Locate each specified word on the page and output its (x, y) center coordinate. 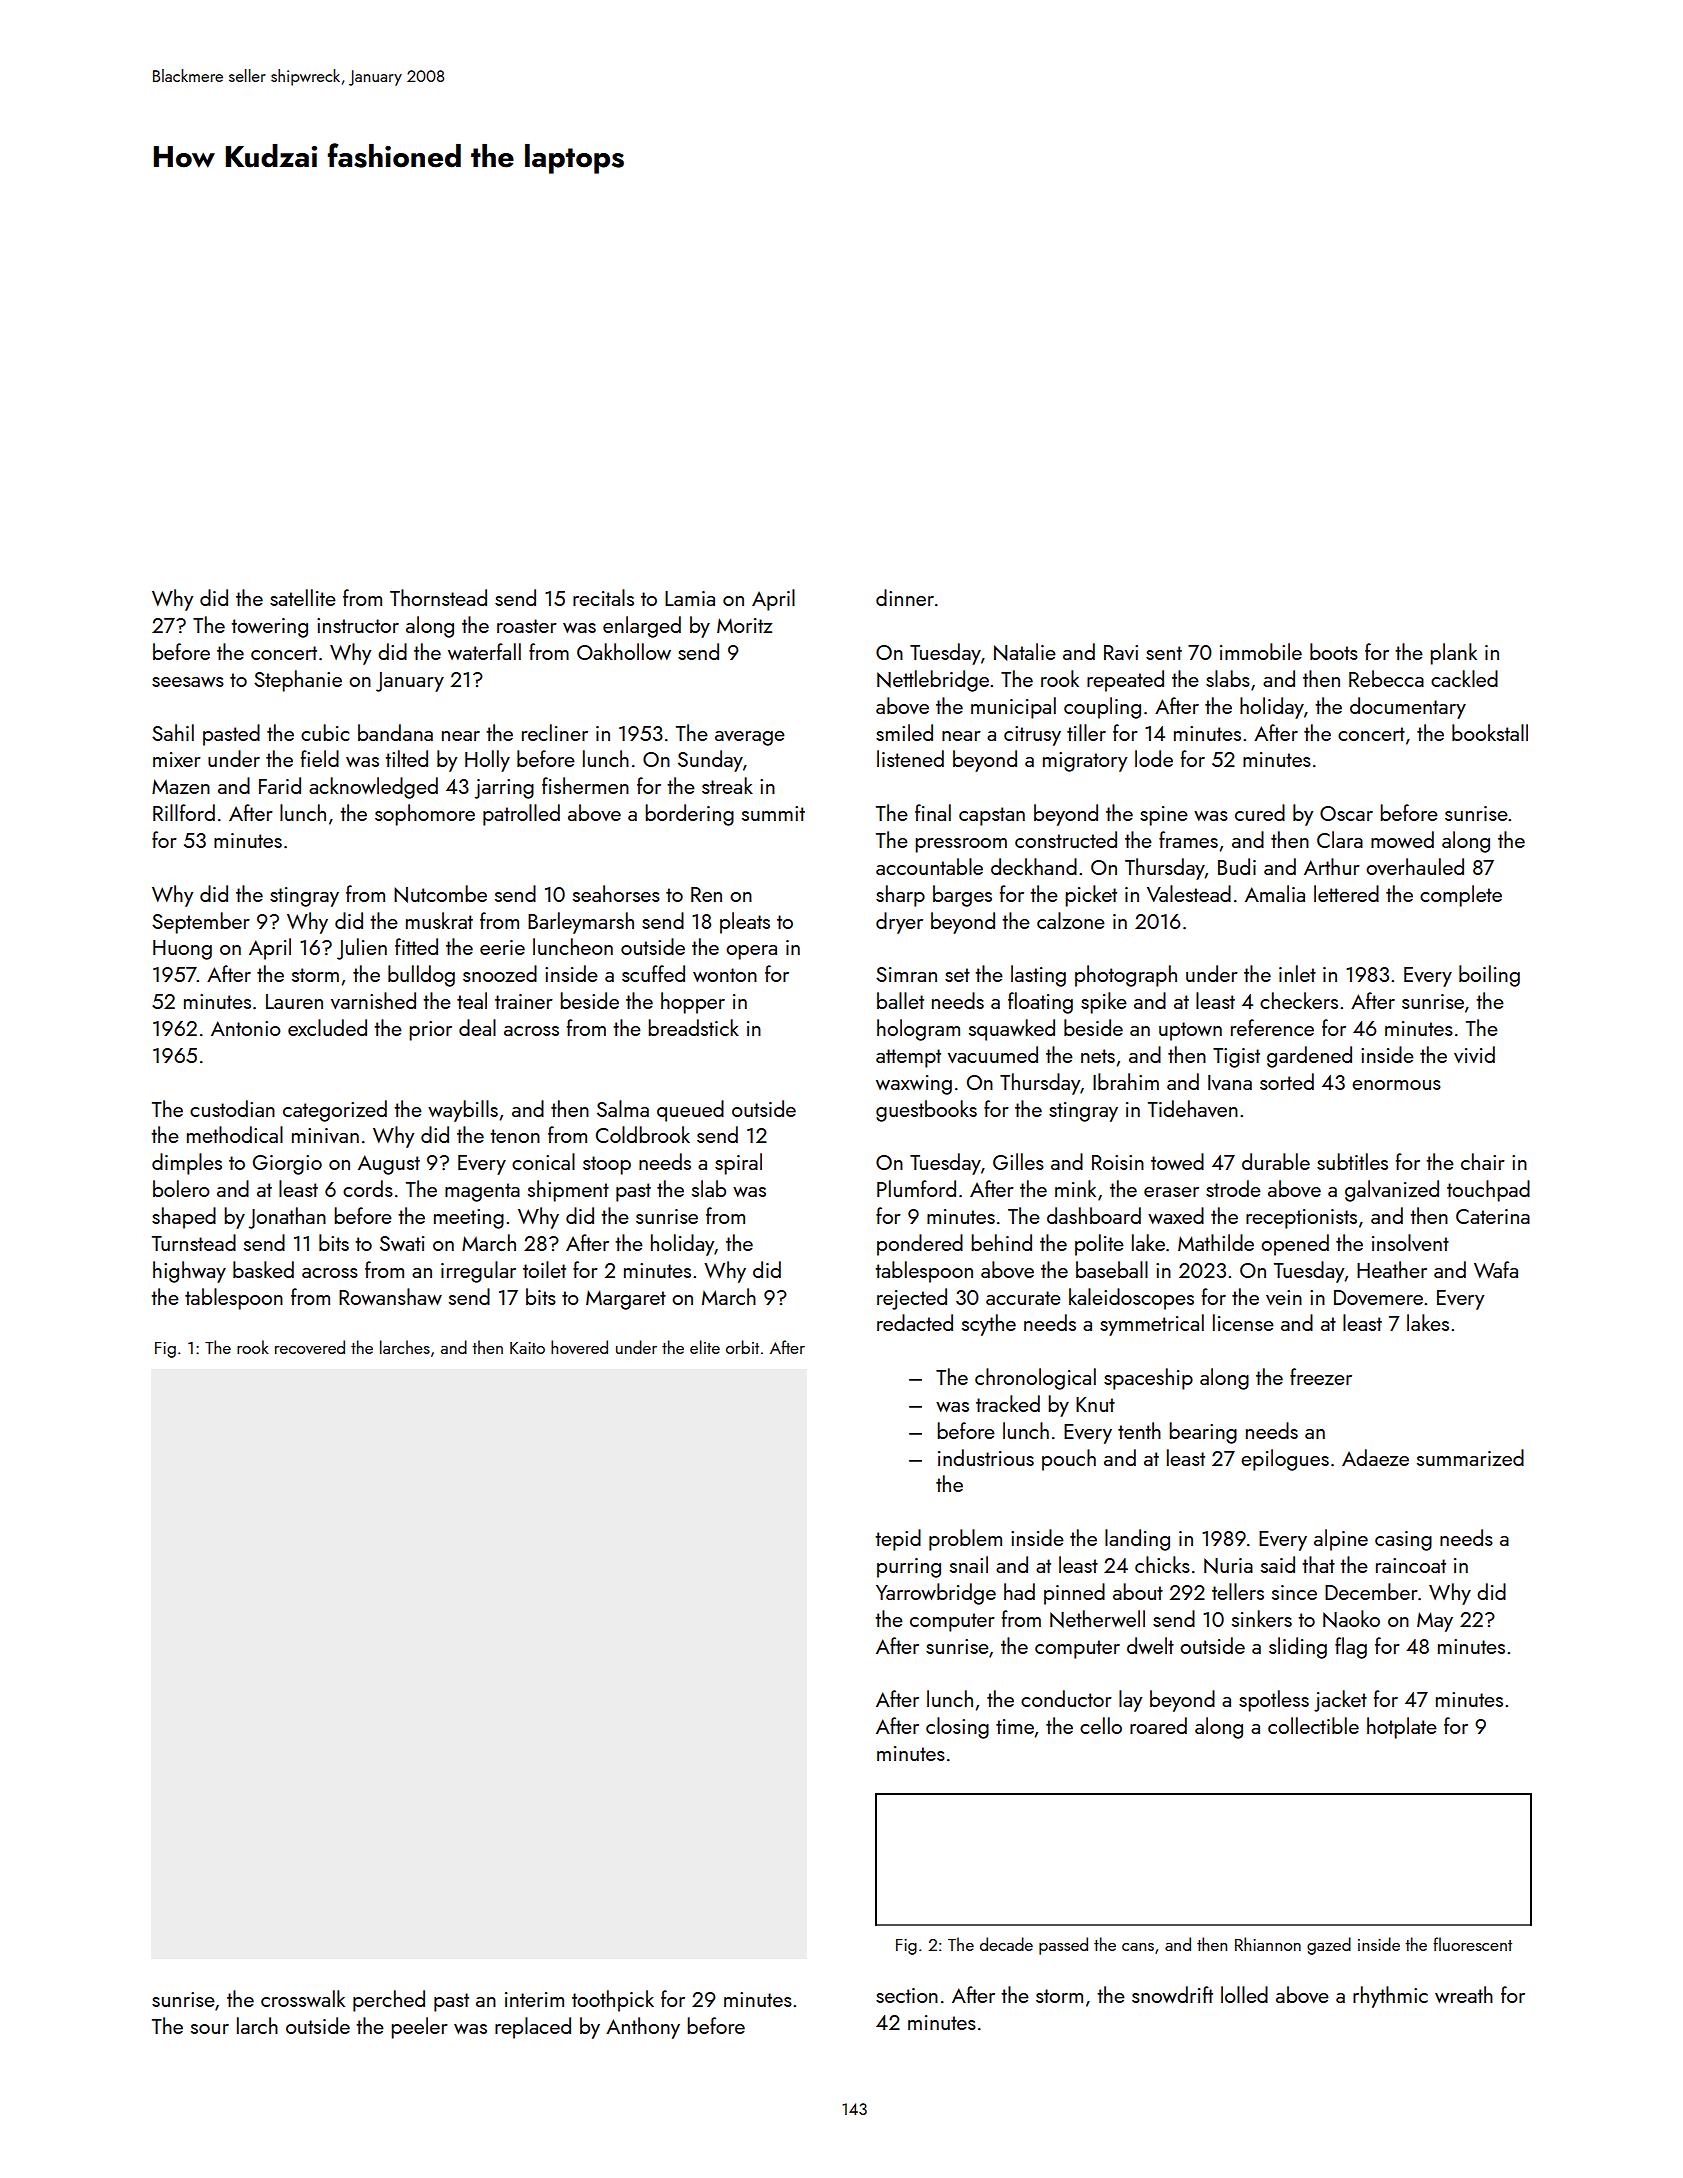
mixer (177, 759)
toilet (544, 1269)
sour (210, 2029)
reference (1272, 1027)
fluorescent (1472, 1944)
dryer (899, 923)
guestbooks (926, 1111)
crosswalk (303, 1998)
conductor (1066, 1698)
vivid (1474, 1054)
